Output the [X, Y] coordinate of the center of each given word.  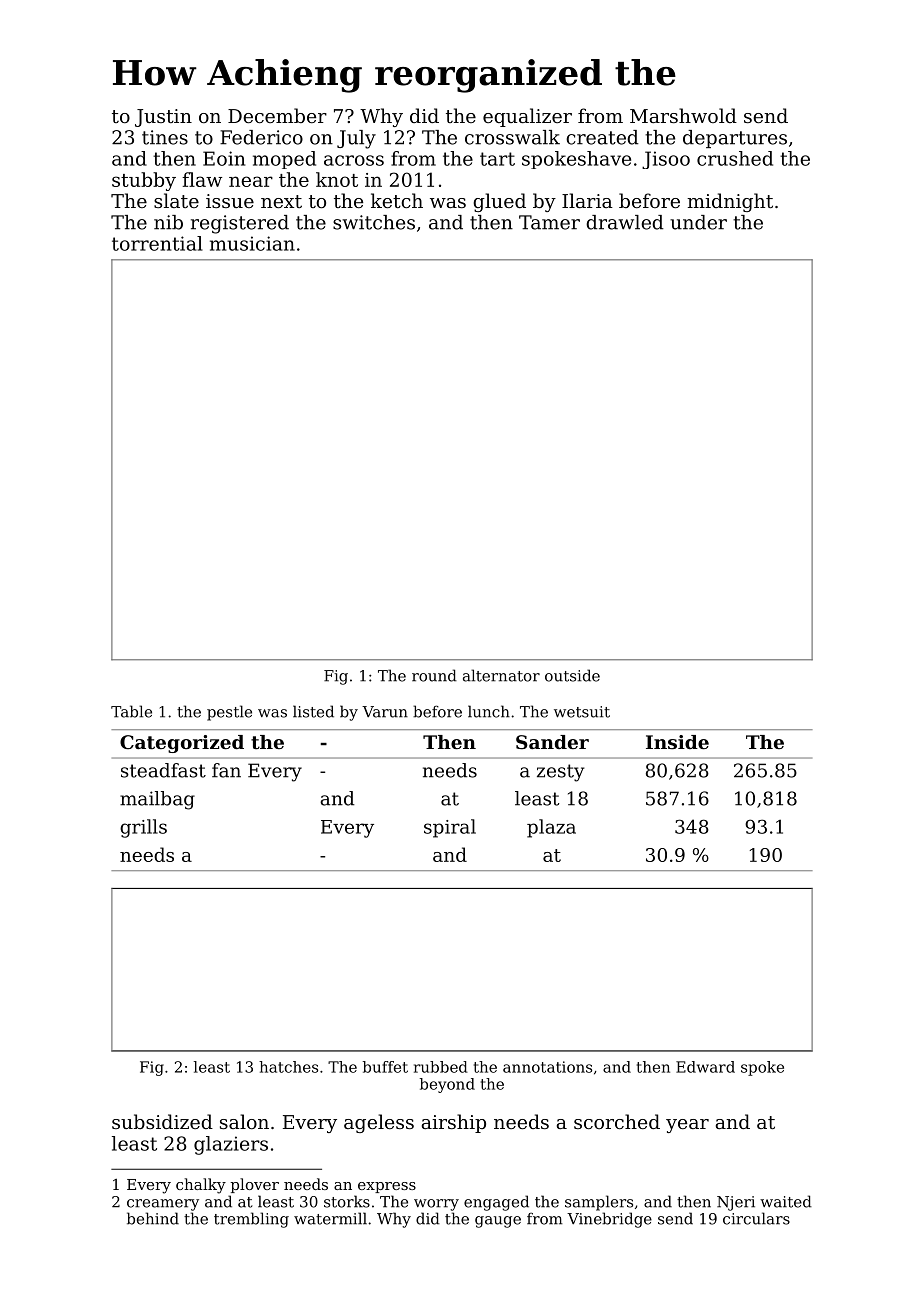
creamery [163, 1205]
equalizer [527, 117]
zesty [561, 773]
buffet [385, 1067]
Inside [677, 742]
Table [131, 711]
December [277, 115]
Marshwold [683, 115]
